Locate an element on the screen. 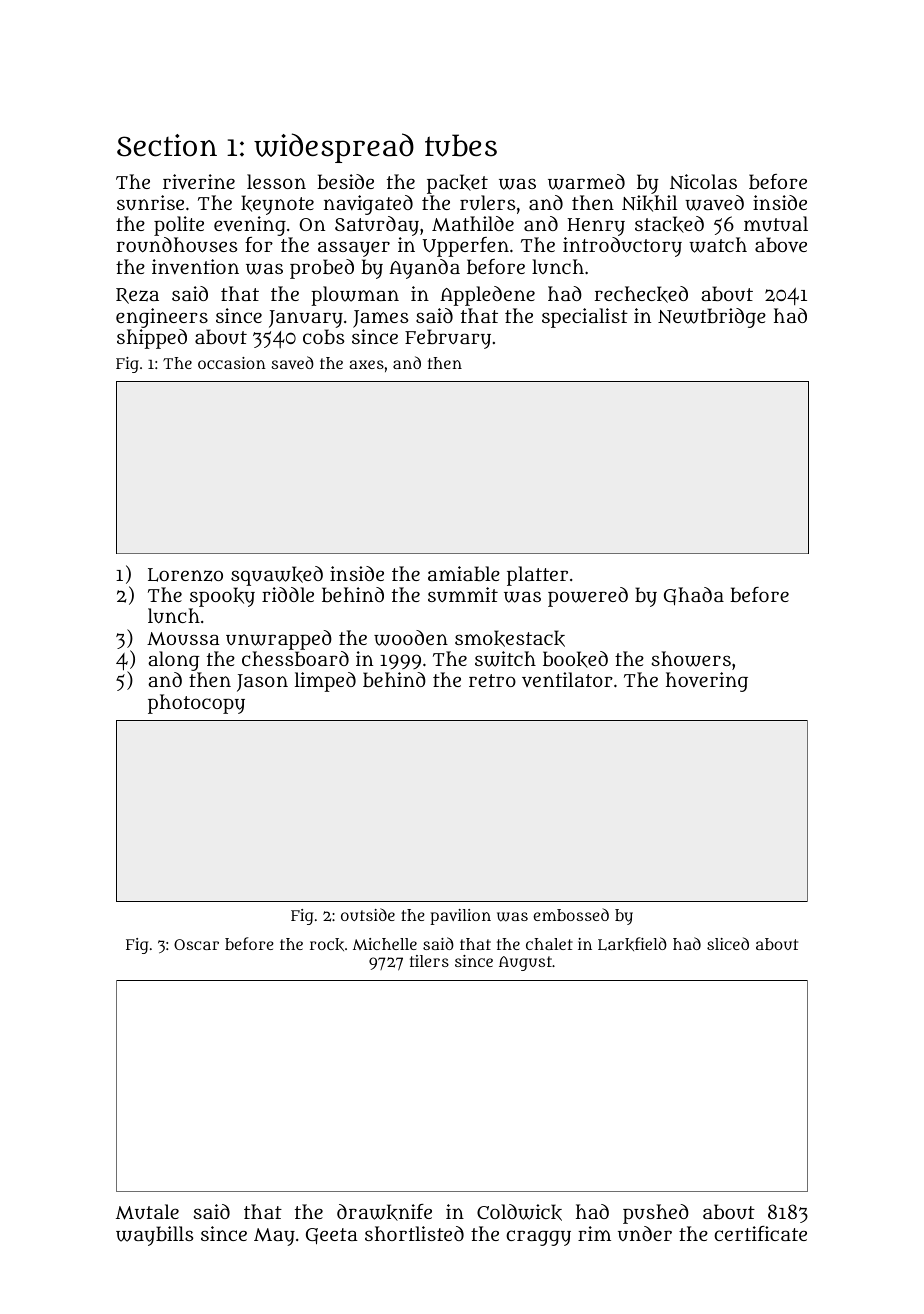 This screenshot has height=1314, width=924. Section is located at coordinates (167, 145).
